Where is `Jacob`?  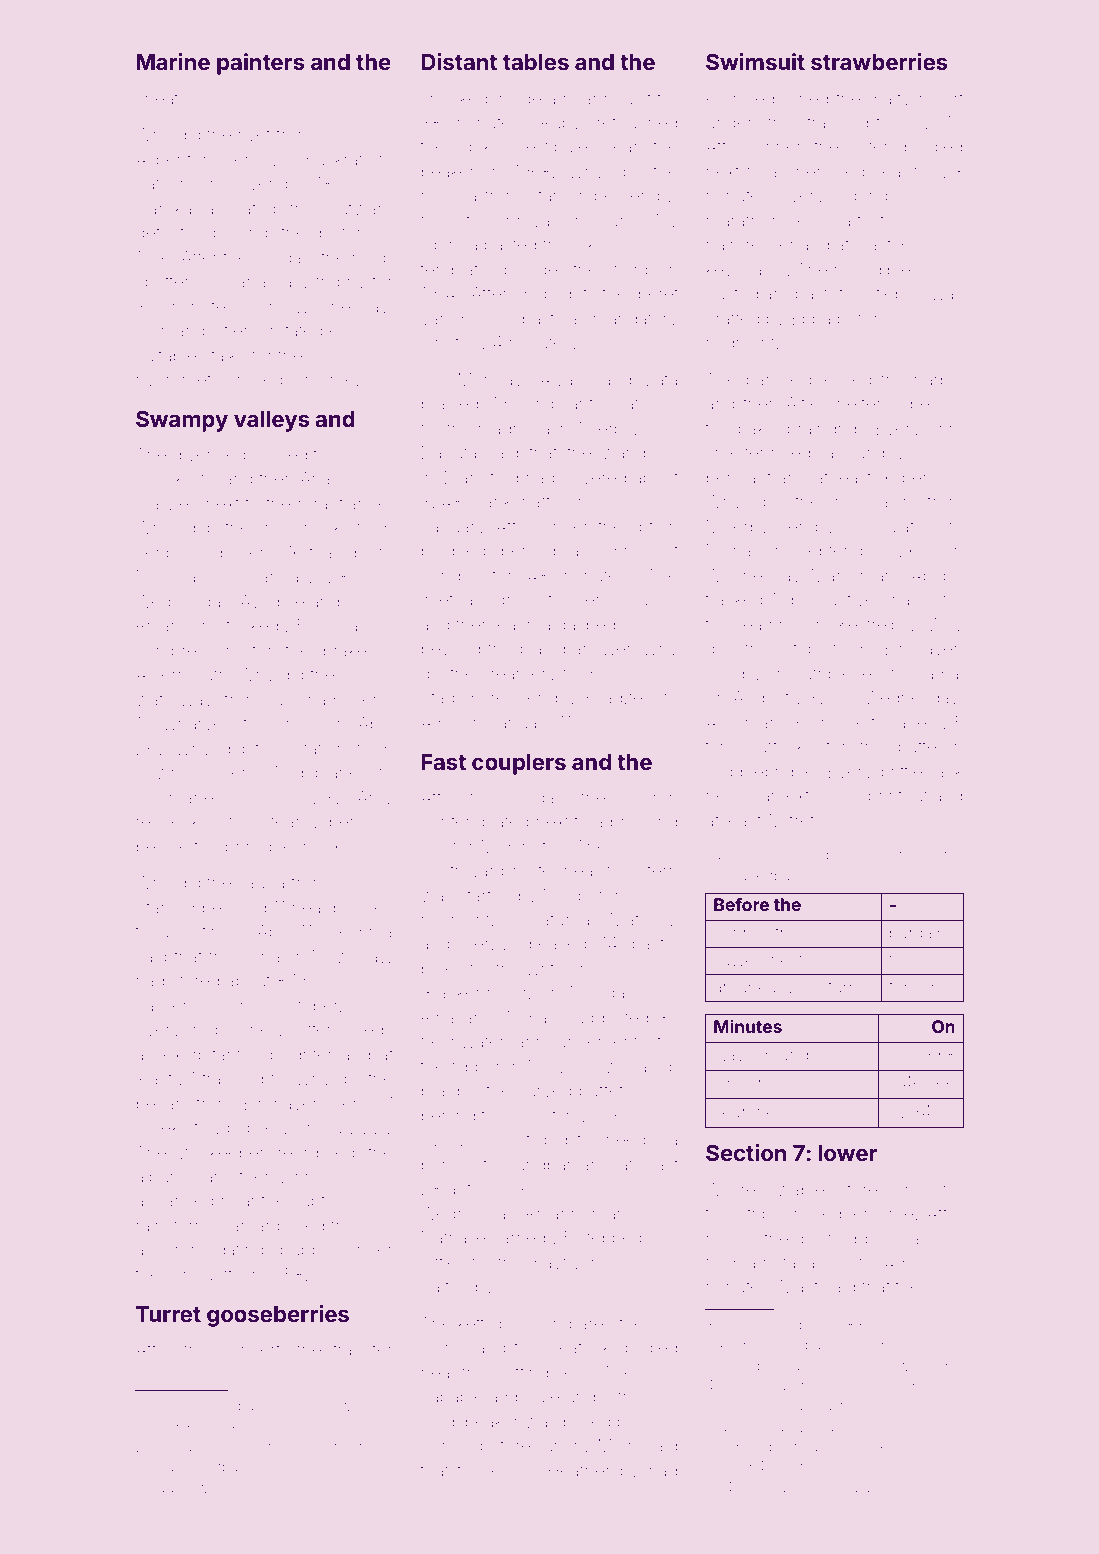 Jacob is located at coordinates (653, 1066).
